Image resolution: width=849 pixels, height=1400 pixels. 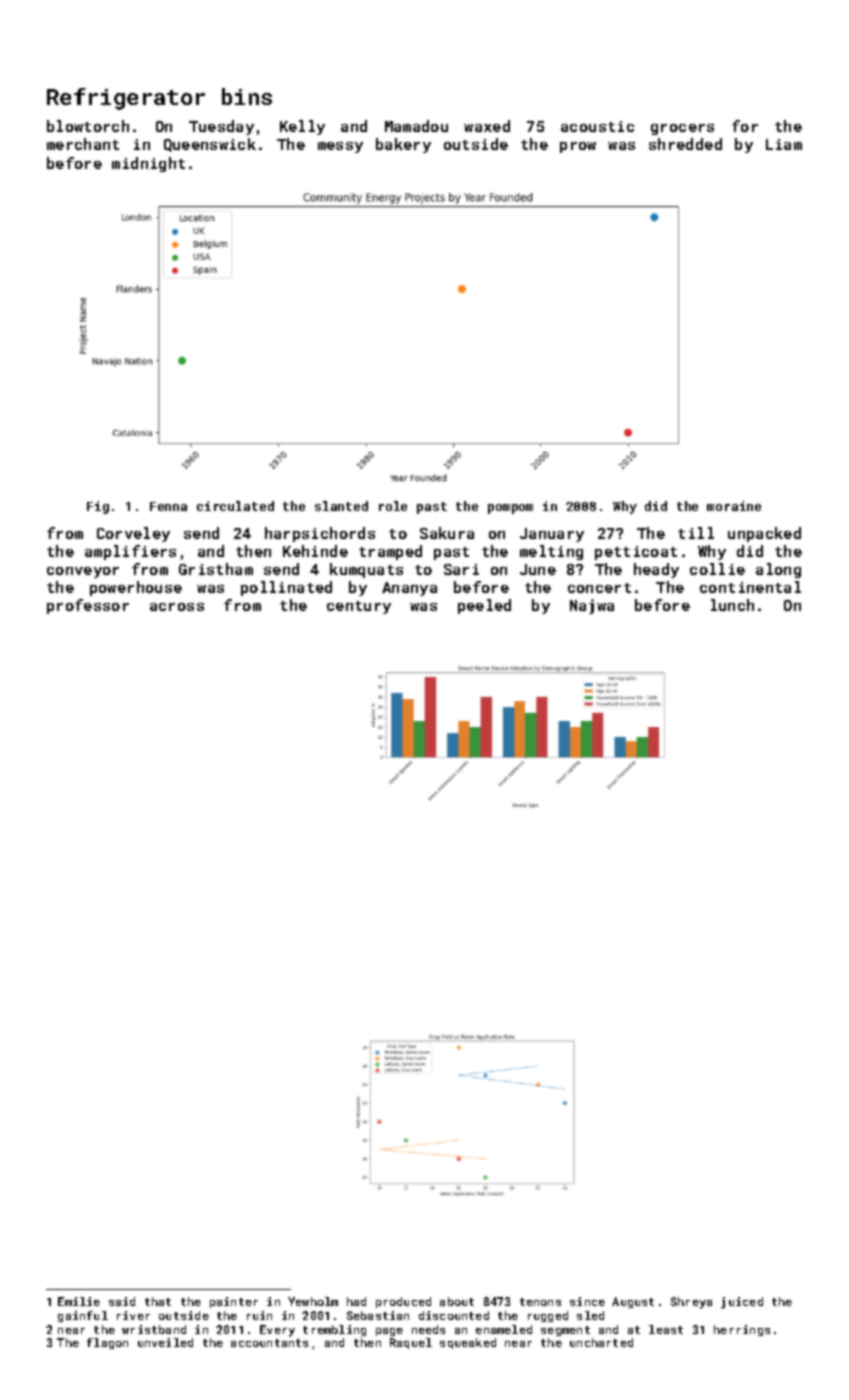 I want to click on Refrigerator, so click(x=126, y=99).
